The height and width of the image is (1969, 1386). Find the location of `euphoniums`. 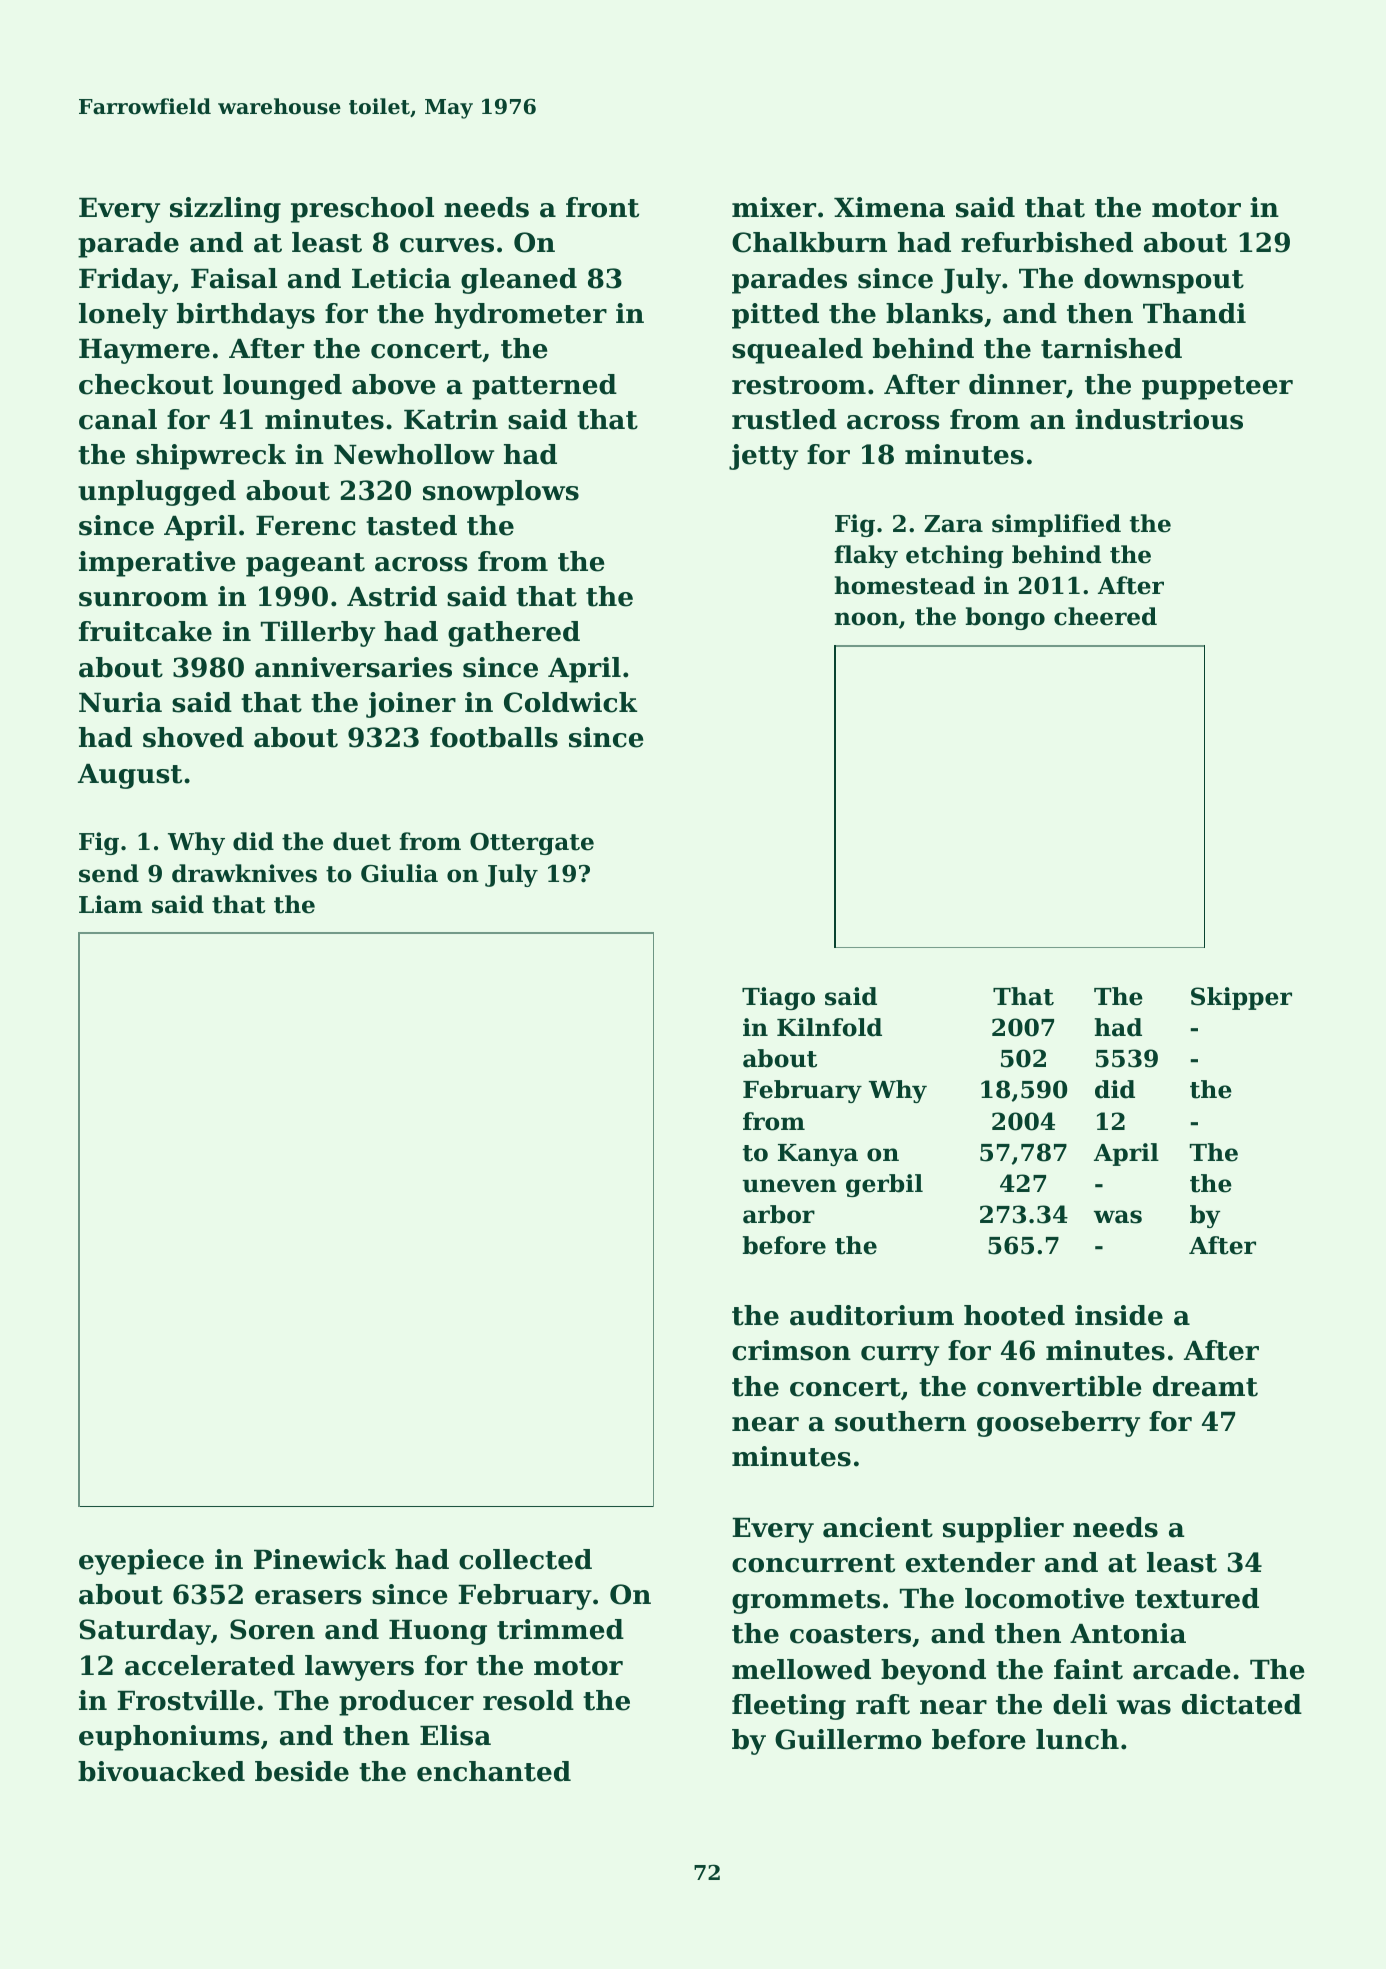

euphoniums is located at coordinates (169, 1738).
